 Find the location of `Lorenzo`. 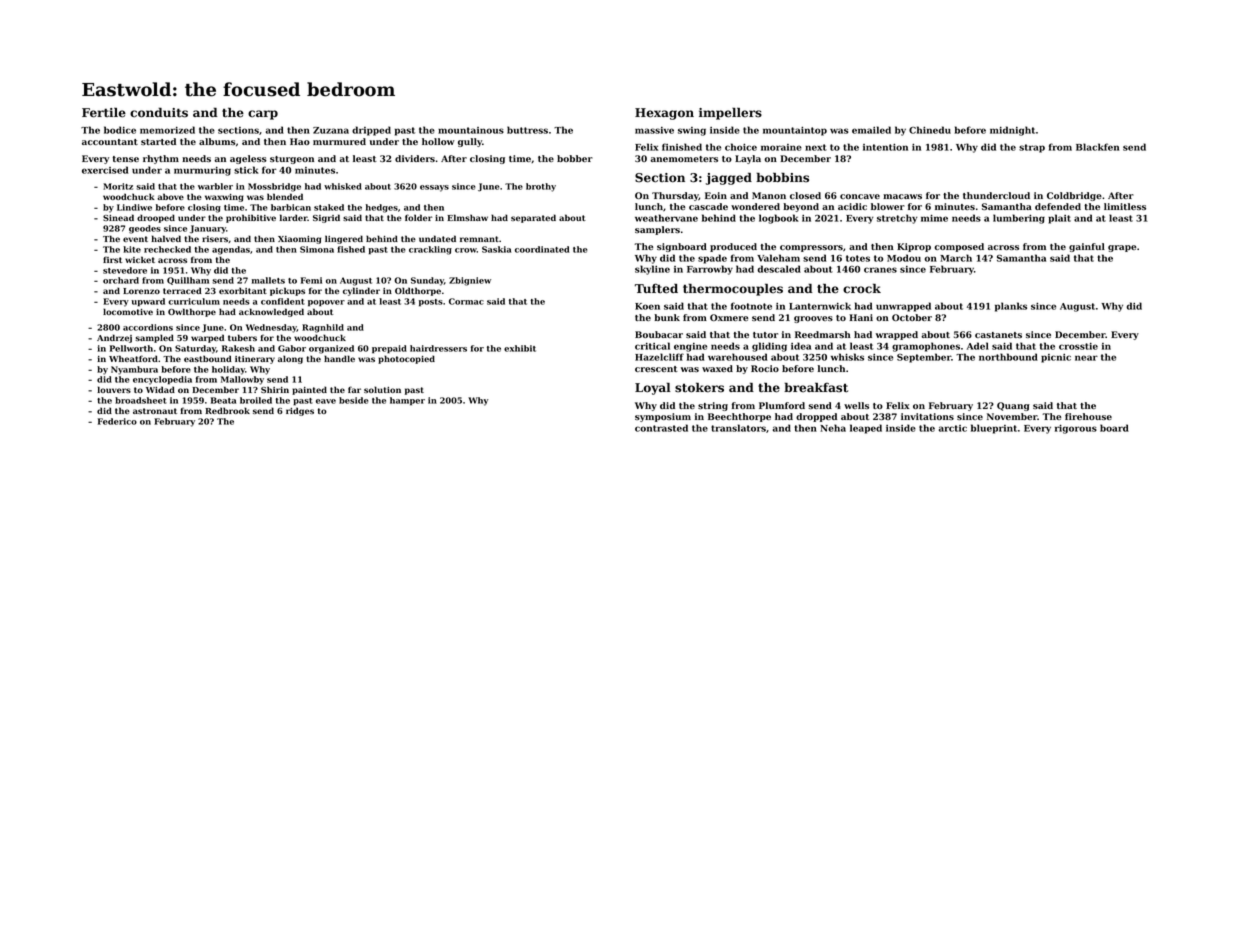

Lorenzo is located at coordinates (141, 291).
